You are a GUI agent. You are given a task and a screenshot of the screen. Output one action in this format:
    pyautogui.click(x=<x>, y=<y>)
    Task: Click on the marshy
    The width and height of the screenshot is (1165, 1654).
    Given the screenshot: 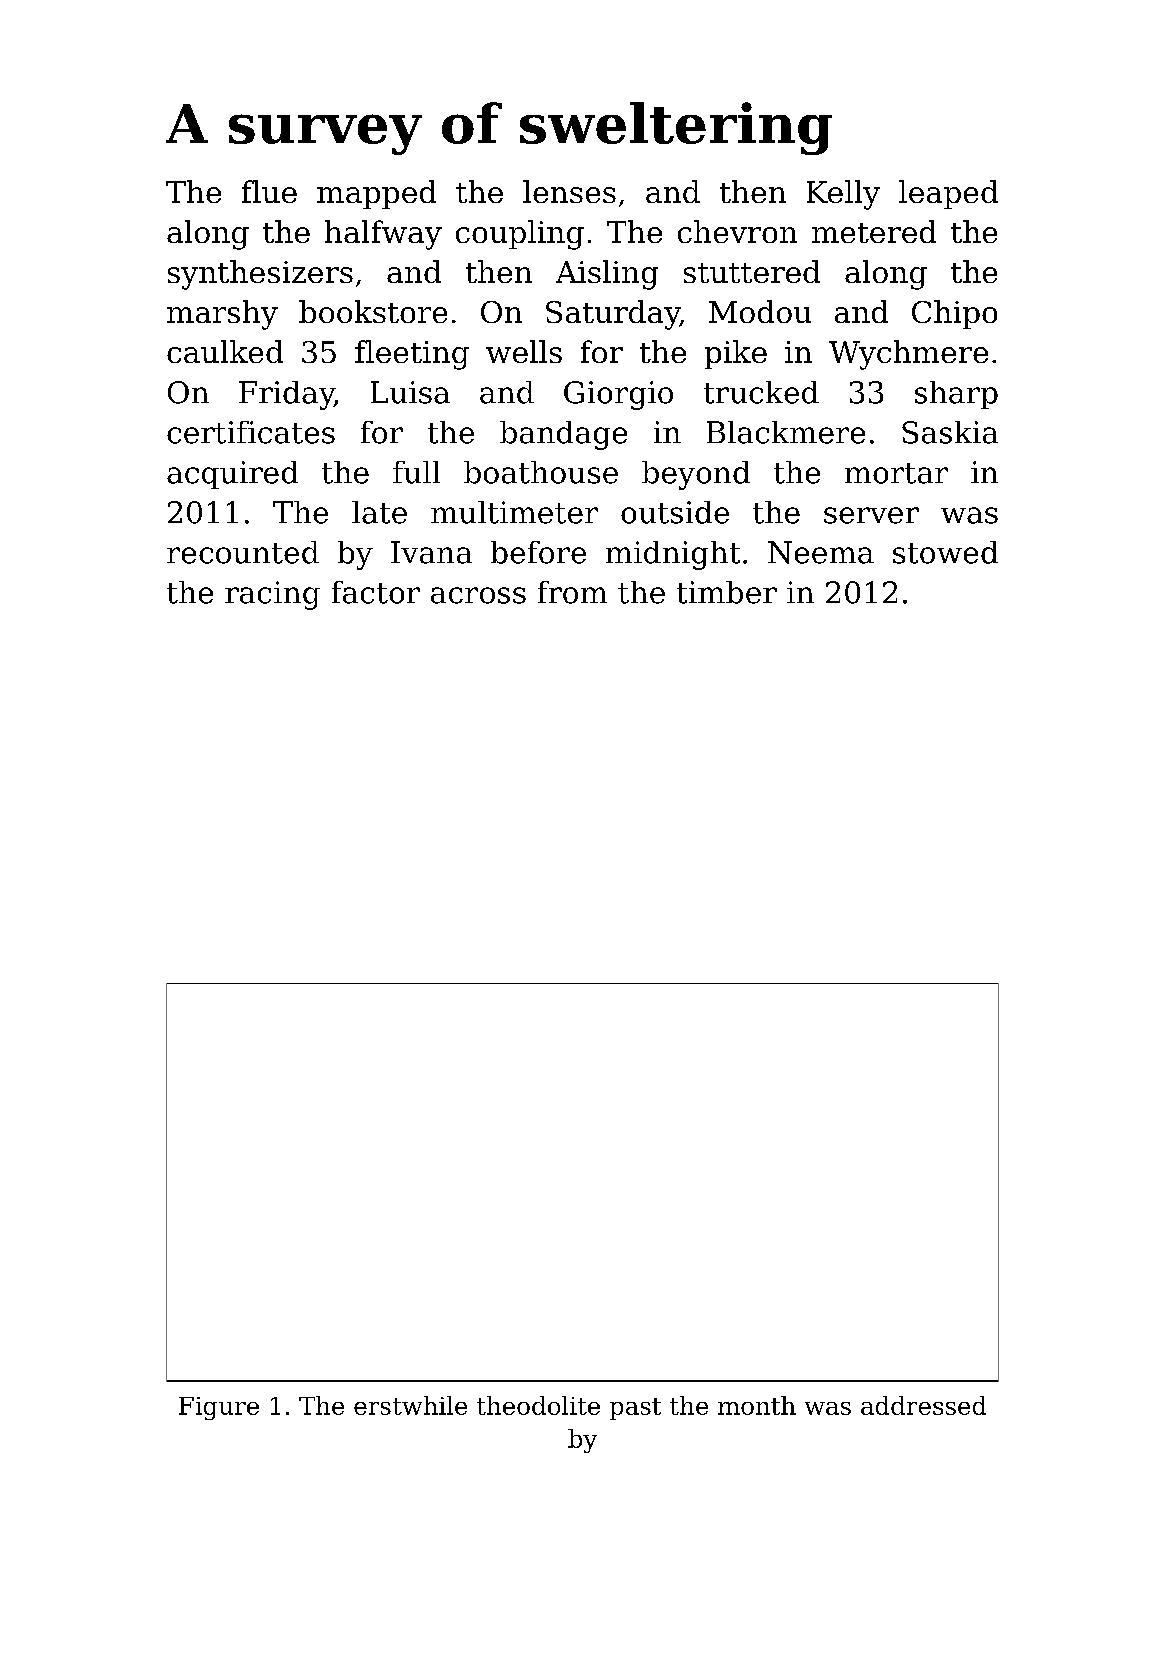 What is the action you would take?
    pyautogui.click(x=222, y=315)
